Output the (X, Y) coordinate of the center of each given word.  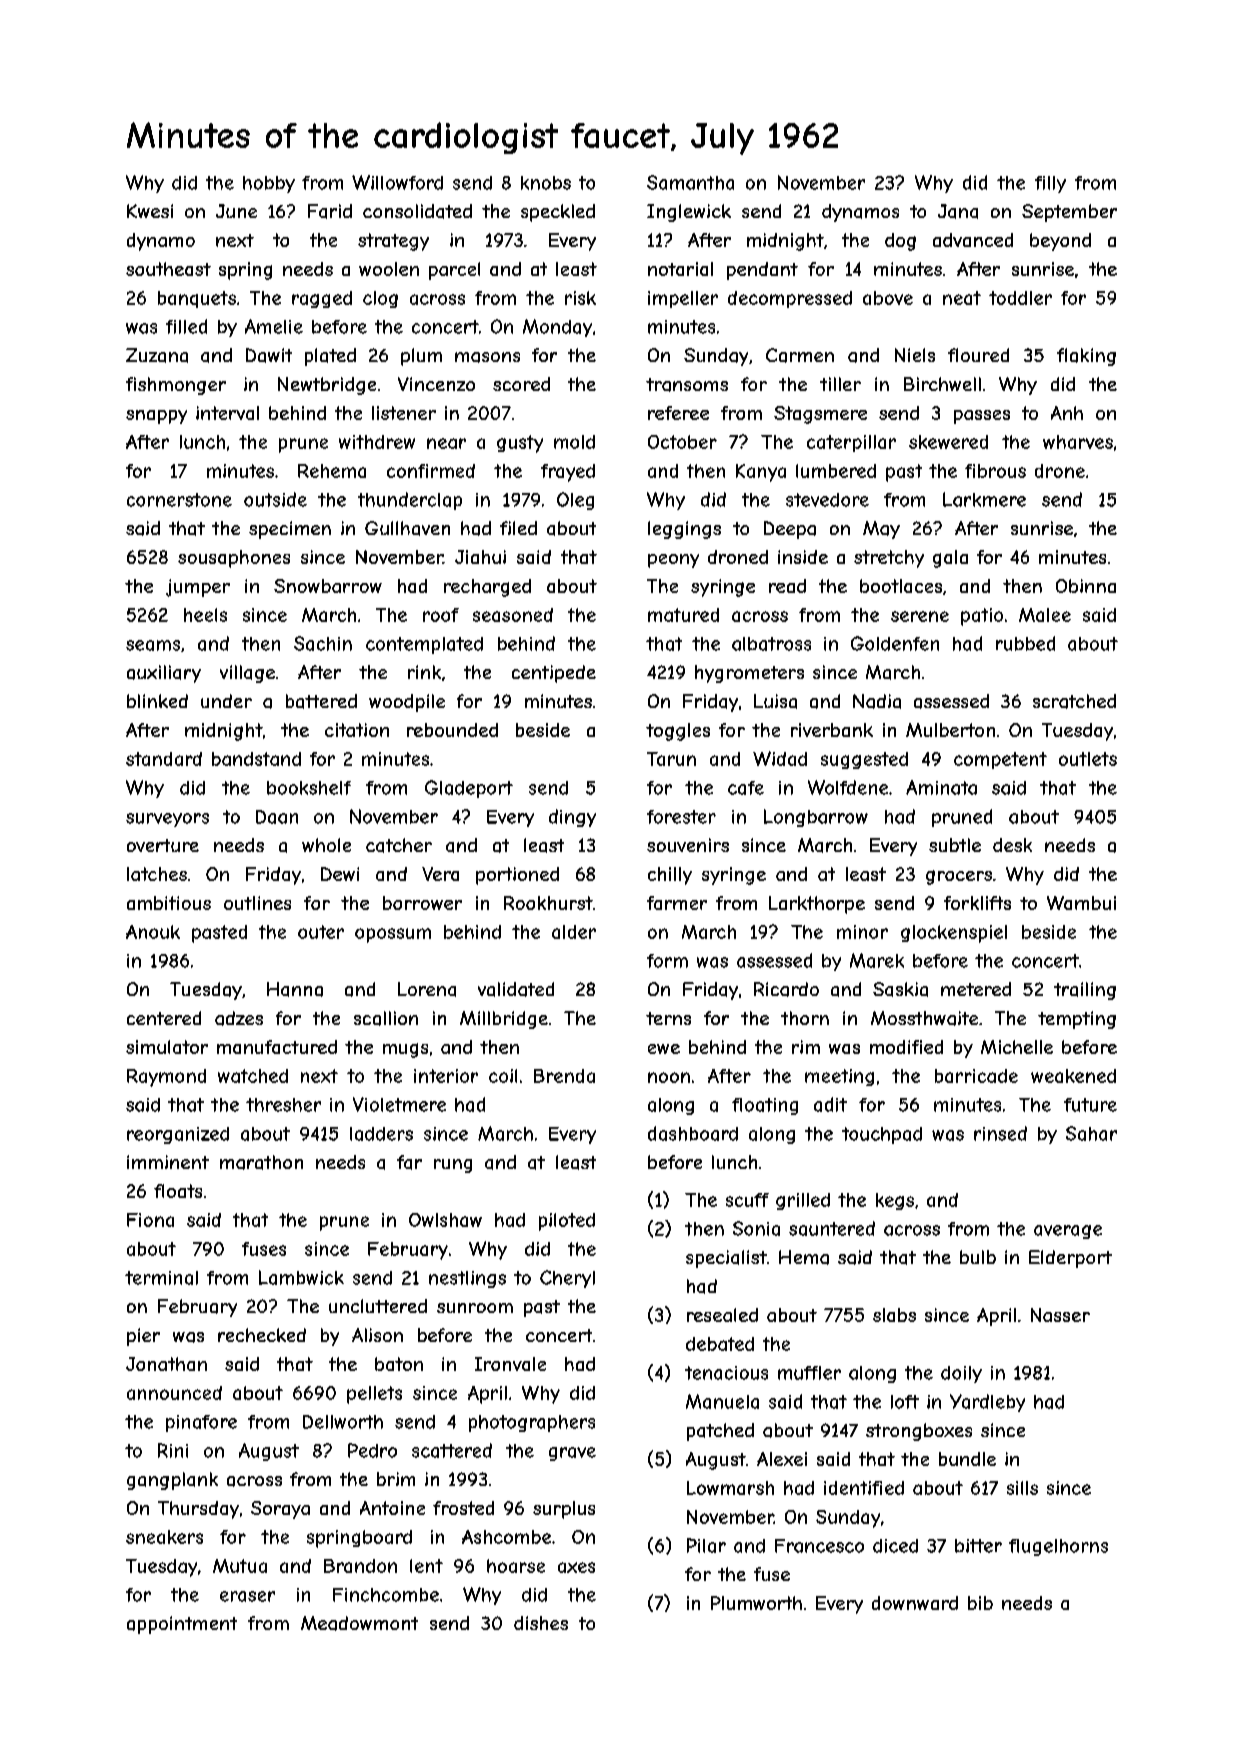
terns (668, 1018)
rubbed (1025, 643)
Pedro (372, 1450)
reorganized (178, 1135)
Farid (330, 211)
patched (720, 1432)
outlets (1088, 759)
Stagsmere (820, 415)
